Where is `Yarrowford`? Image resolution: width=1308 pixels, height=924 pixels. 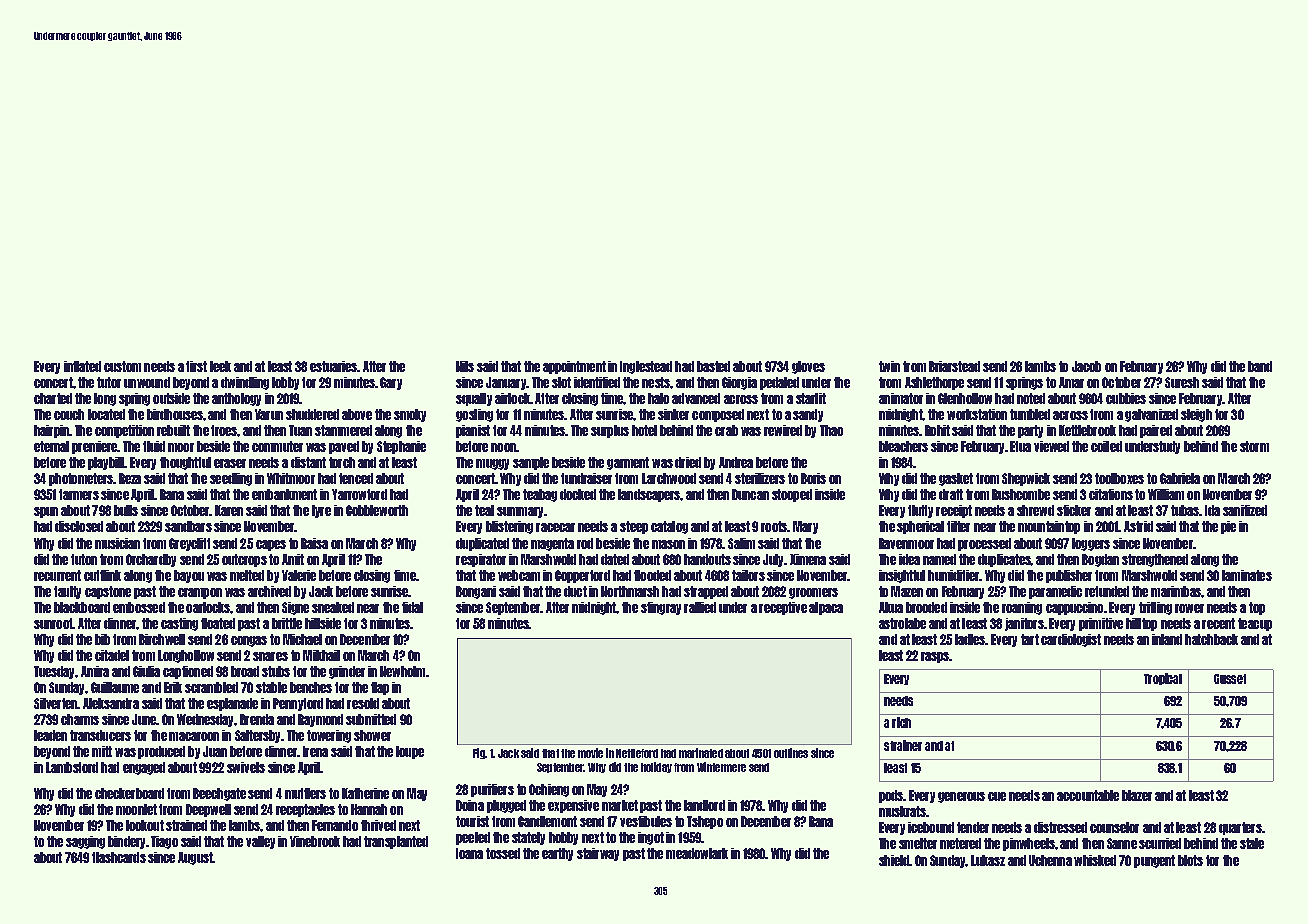
Yarrowford is located at coordinates (359, 494).
